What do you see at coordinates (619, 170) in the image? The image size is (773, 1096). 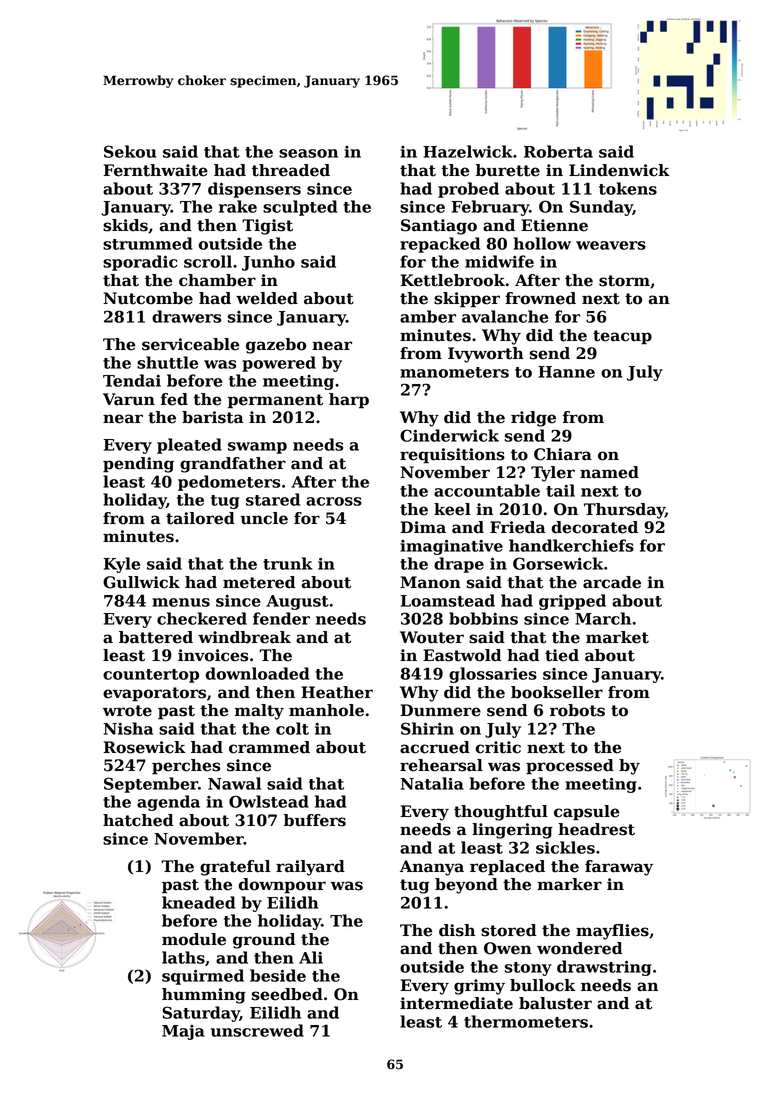 I see `Lindenwick` at bounding box center [619, 170].
